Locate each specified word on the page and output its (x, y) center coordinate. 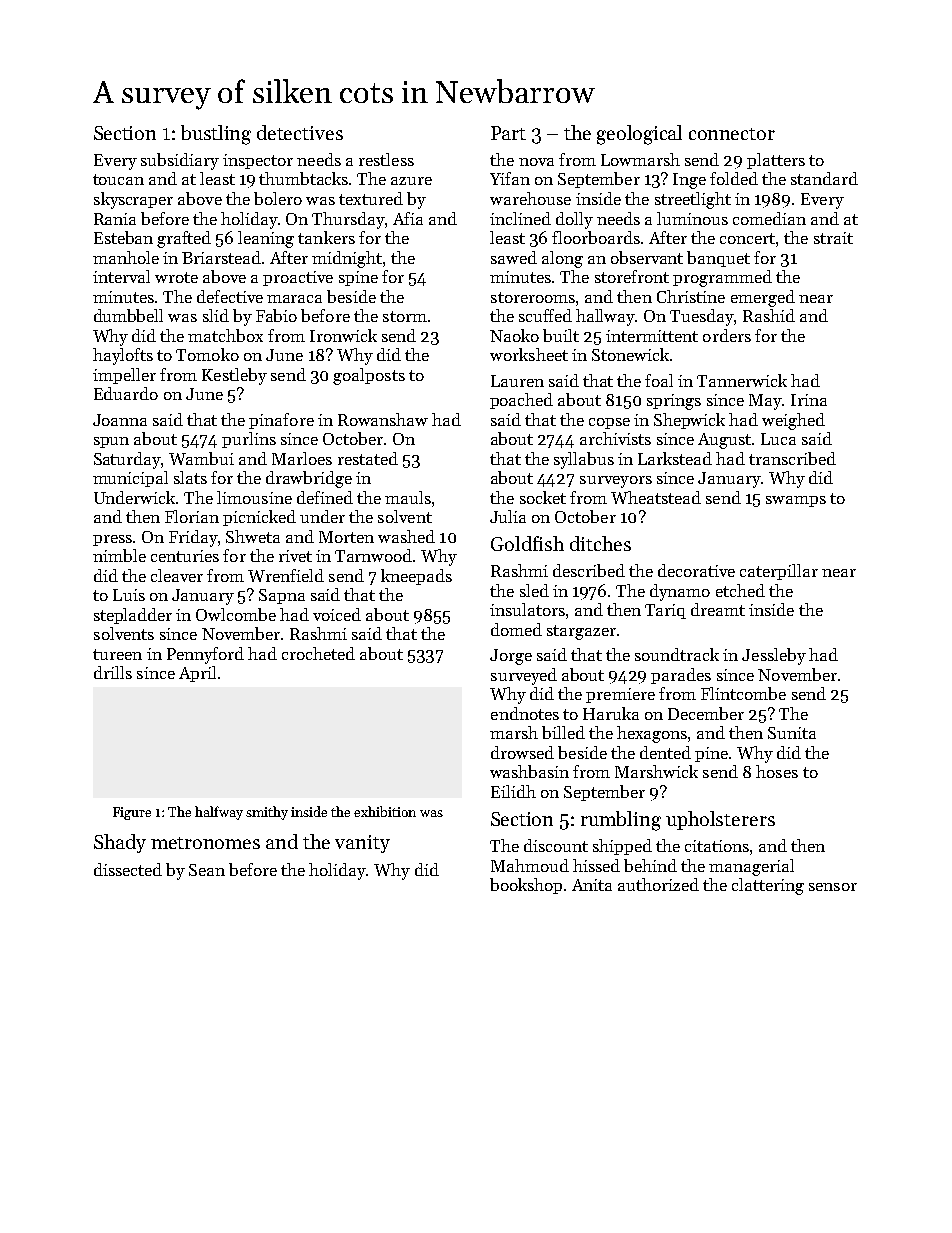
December (706, 713)
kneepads (416, 577)
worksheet (529, 354)
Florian (192, 516)
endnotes (525, 713)
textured (371, 198)
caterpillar (779, 572)
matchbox (225, 335)
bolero (278, 198)
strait (833, 238)
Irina (809, 400)
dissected (128, 869)
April (197, 674)
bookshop (526, 886)
